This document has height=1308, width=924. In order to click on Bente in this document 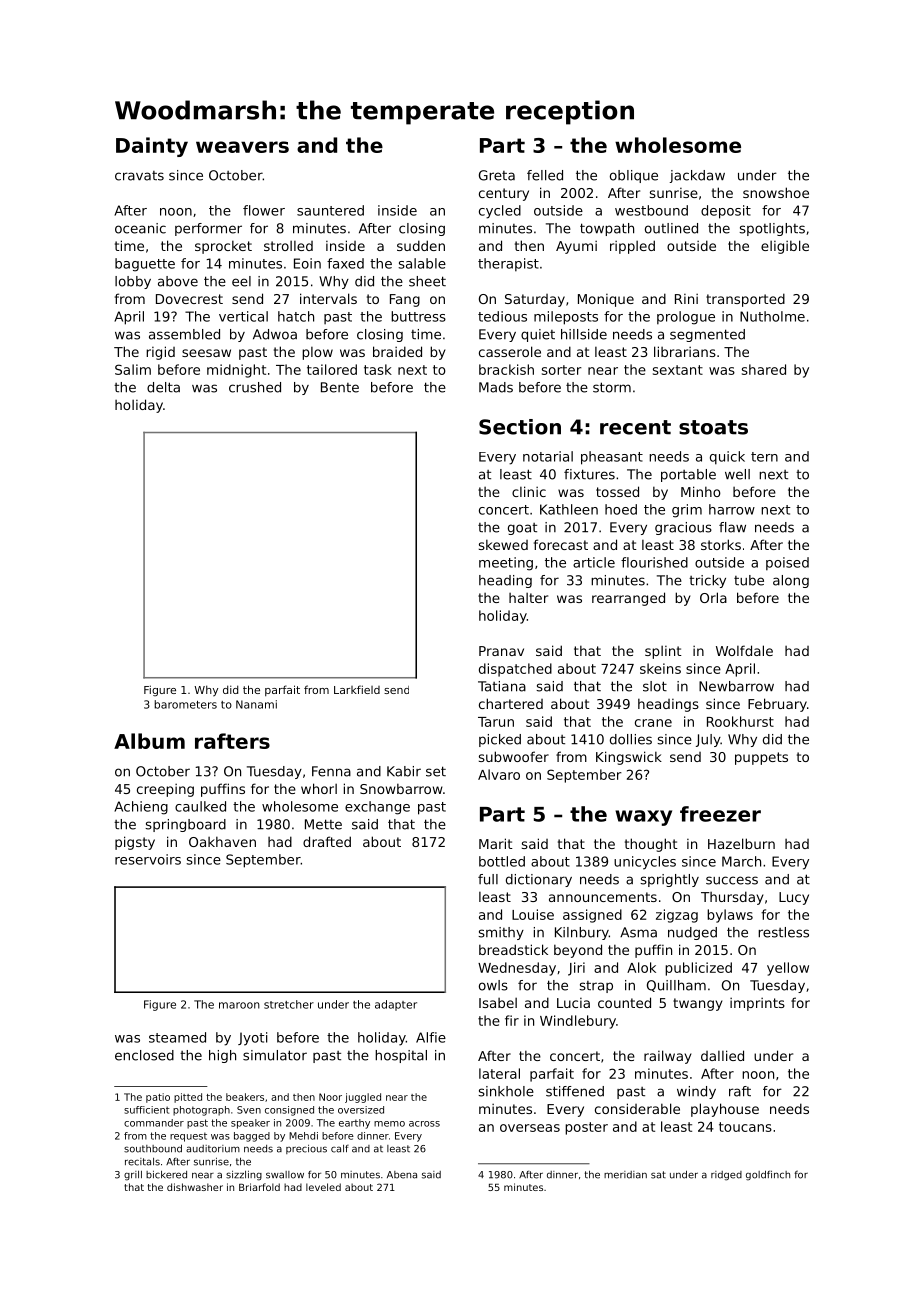, I will do `click(340, 387)`.
